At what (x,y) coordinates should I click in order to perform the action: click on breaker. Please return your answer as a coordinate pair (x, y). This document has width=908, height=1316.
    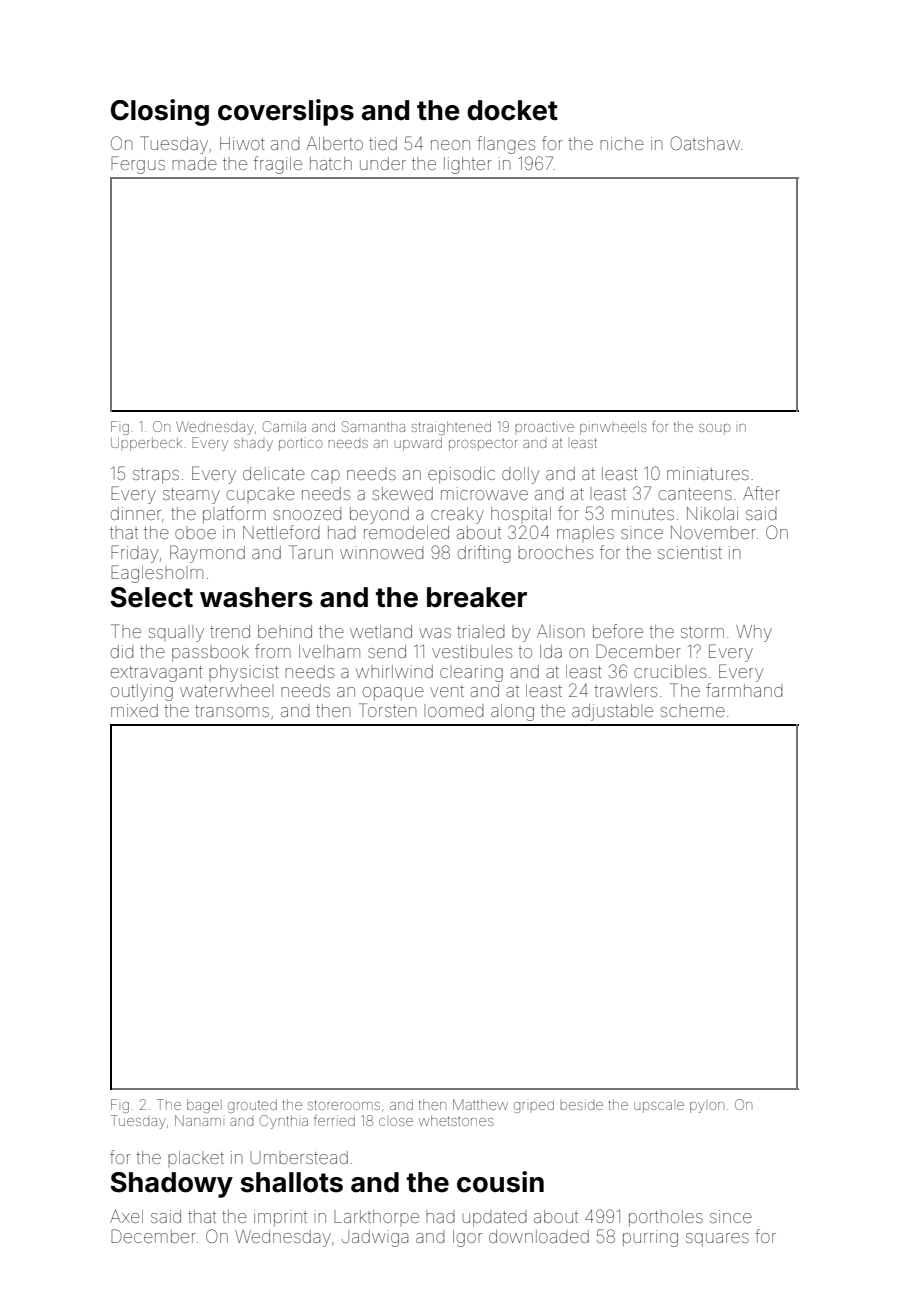
    Looking at the image, I should click on (477, 597).
